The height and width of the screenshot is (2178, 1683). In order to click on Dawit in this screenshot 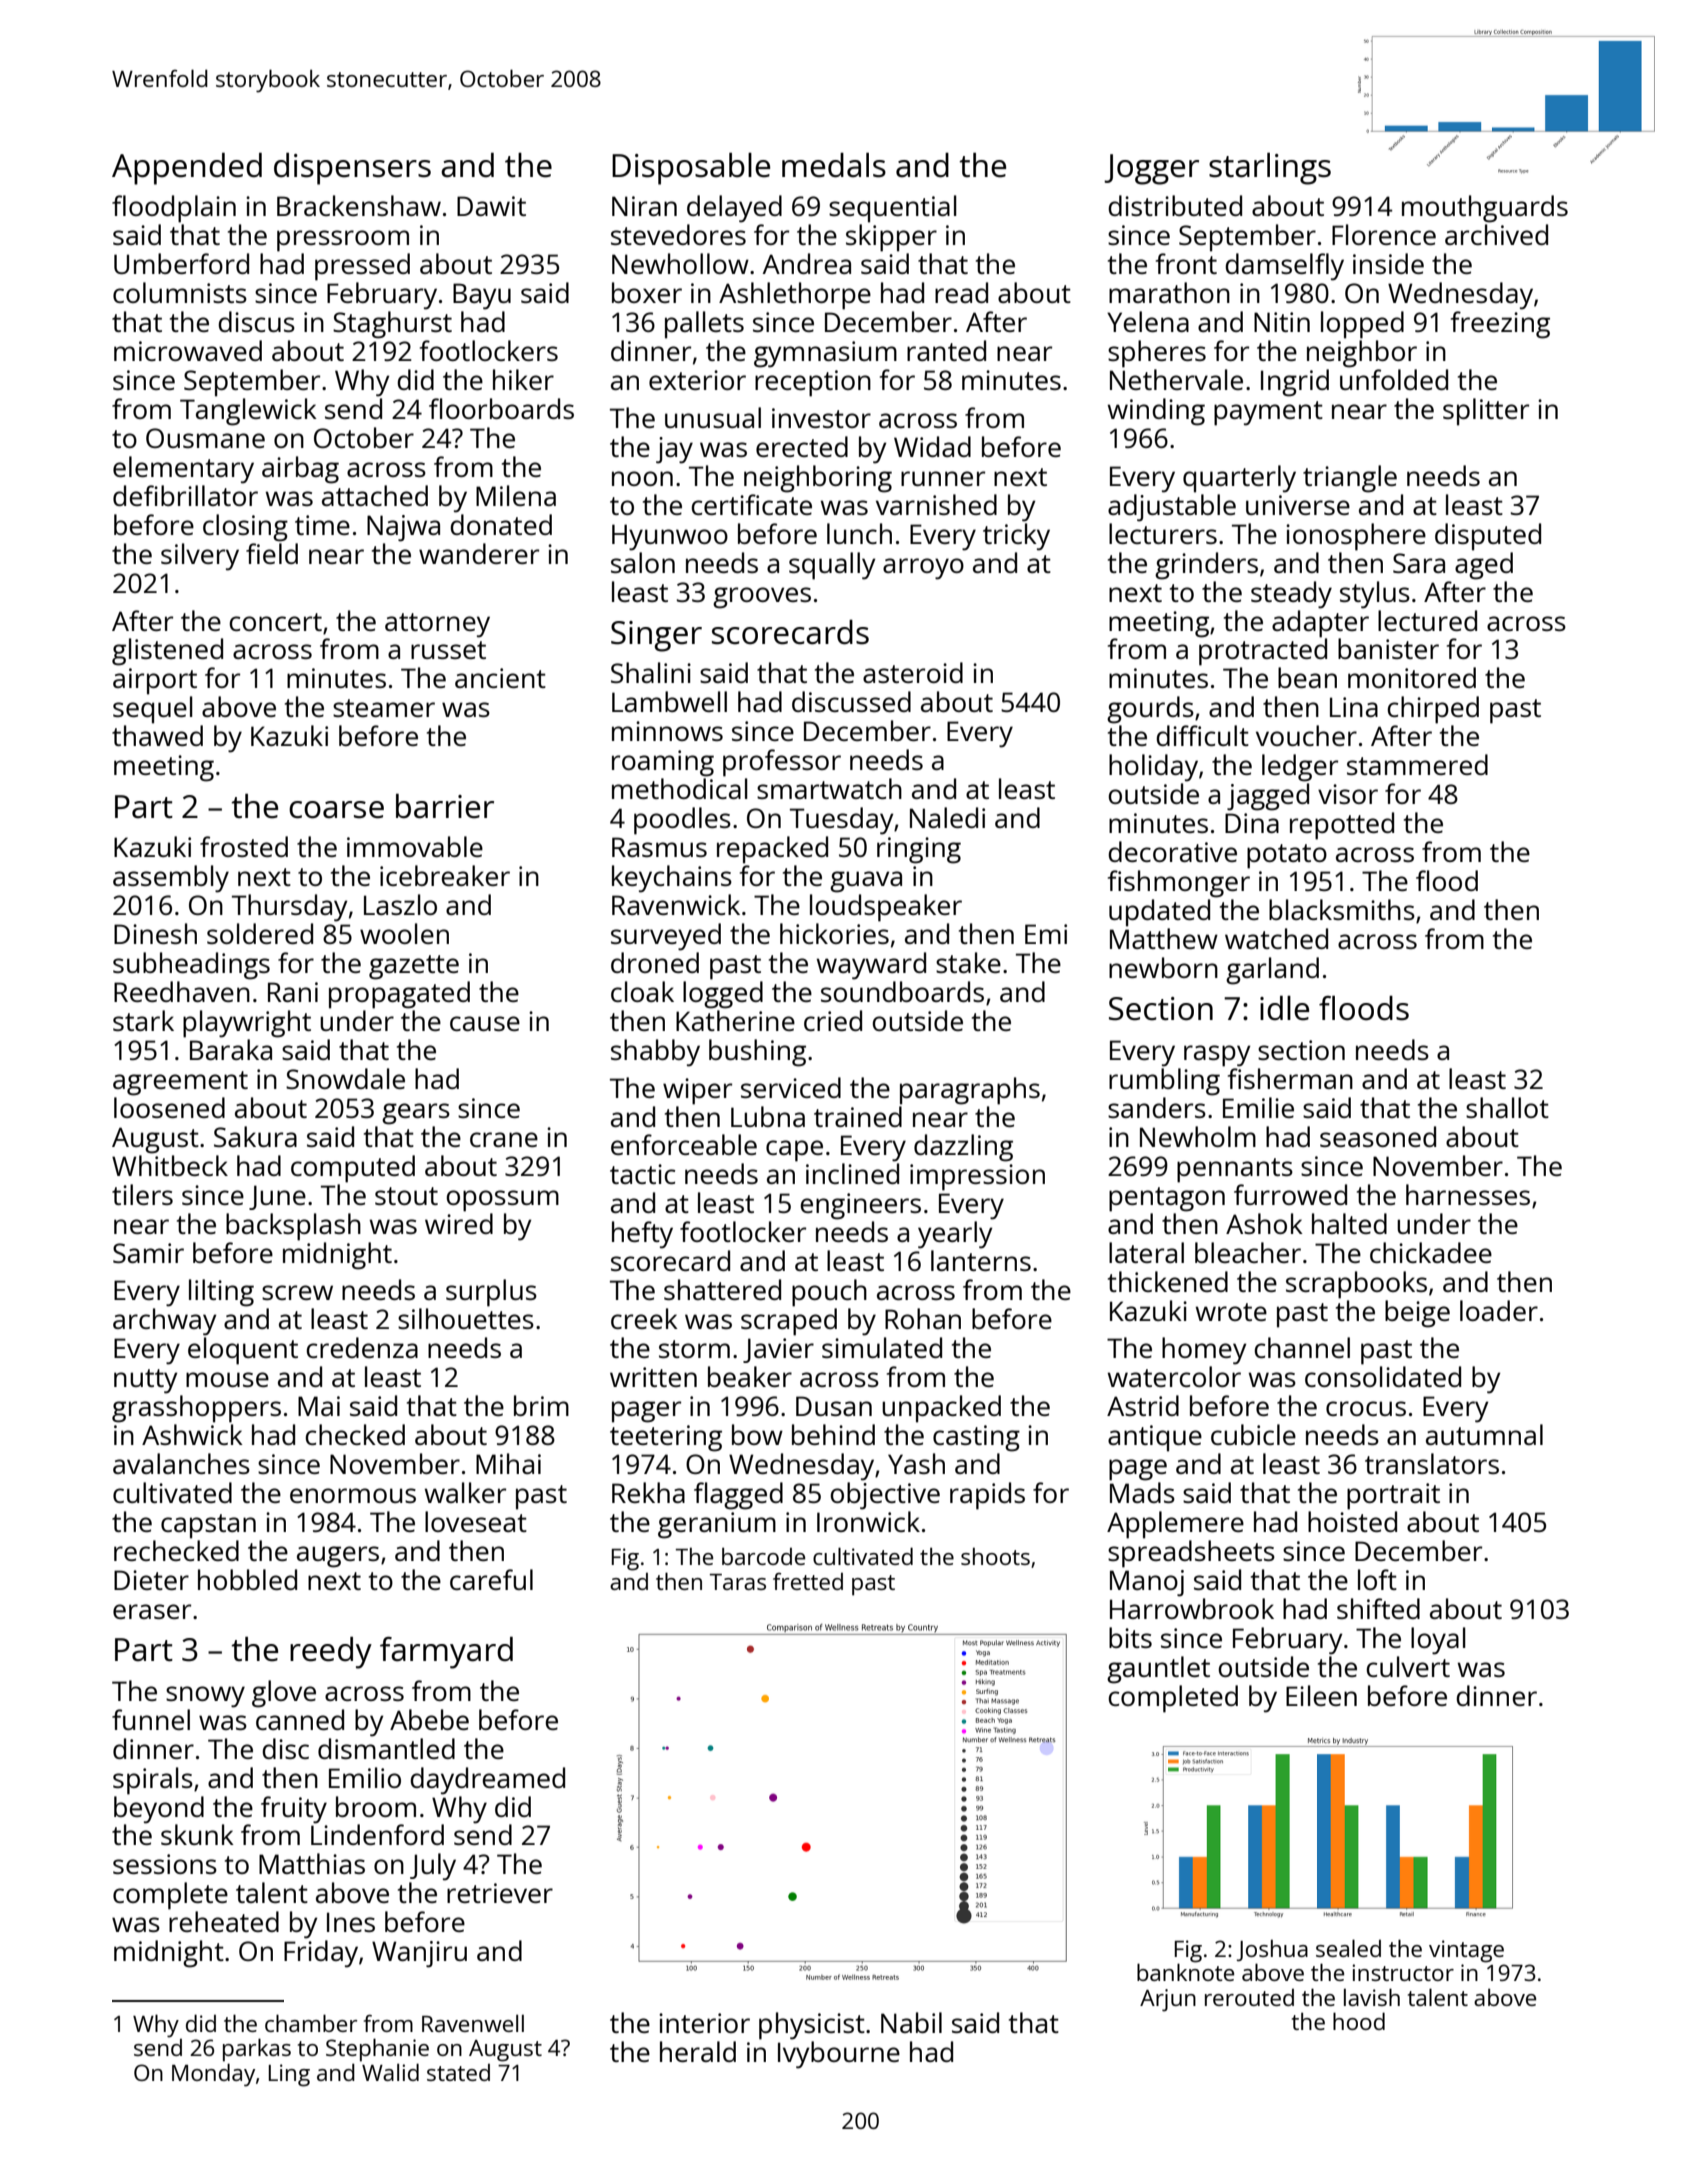, I will do `click(491, 206)`.
